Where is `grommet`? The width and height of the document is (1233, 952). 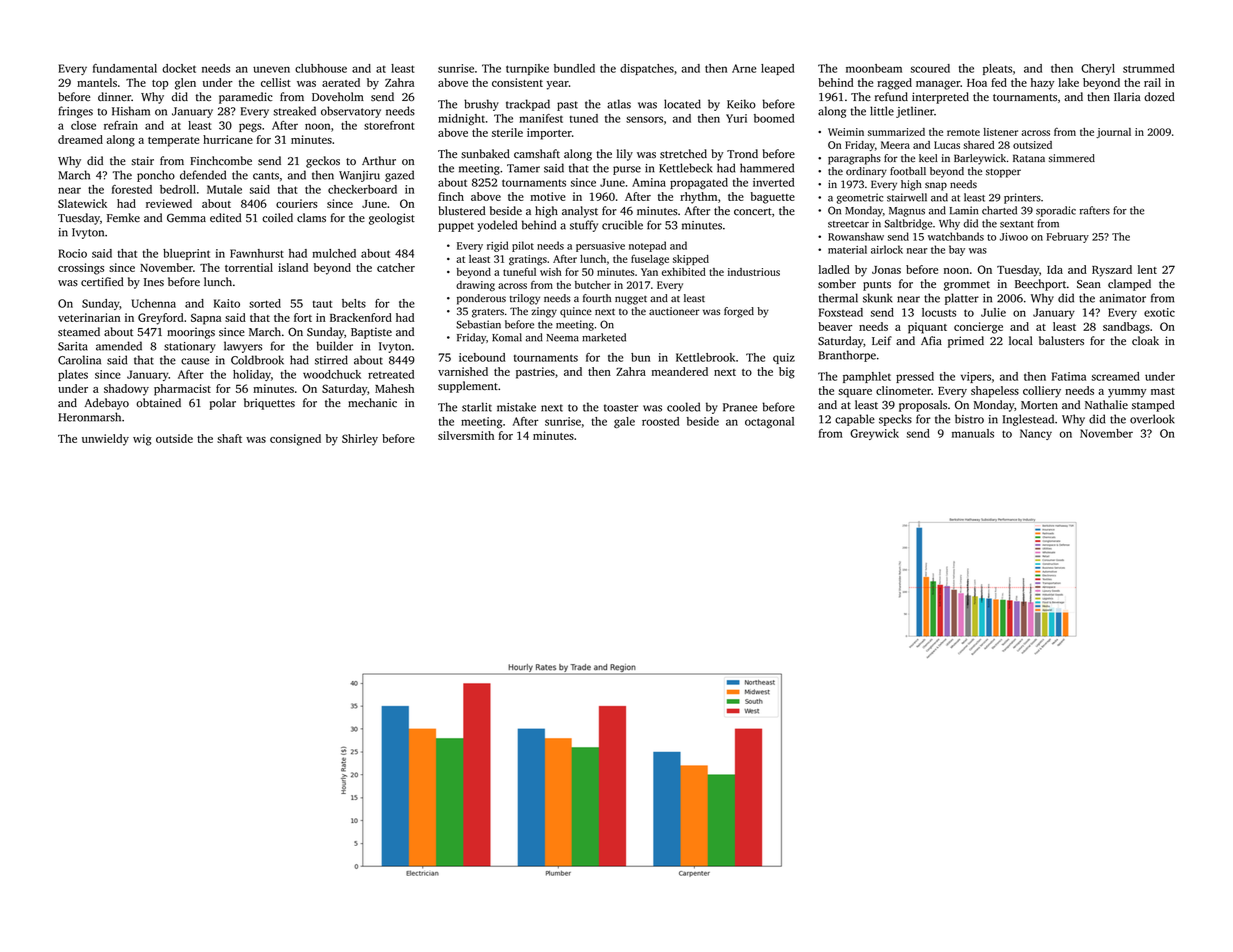
grommet is located at coordinates (967, 286).
